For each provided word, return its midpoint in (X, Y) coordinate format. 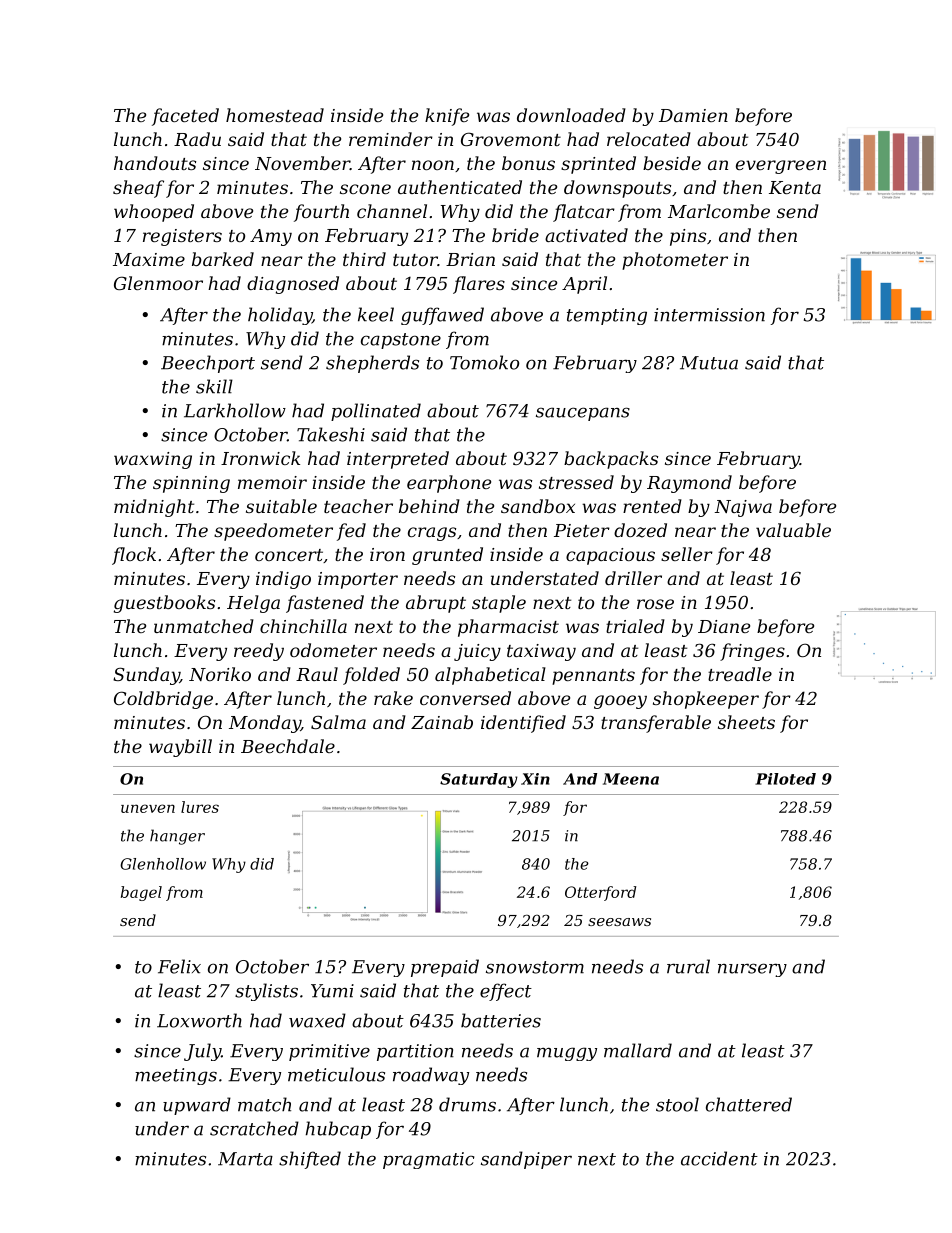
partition (415, 1052)
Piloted (785, 779)
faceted (185, 117)
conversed (465, 698)
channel (392, 211)
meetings (176, 1076)
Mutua (709, 363)
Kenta (795, 187)
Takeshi (331, 434)
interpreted (398, 460)
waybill (180, 748)
